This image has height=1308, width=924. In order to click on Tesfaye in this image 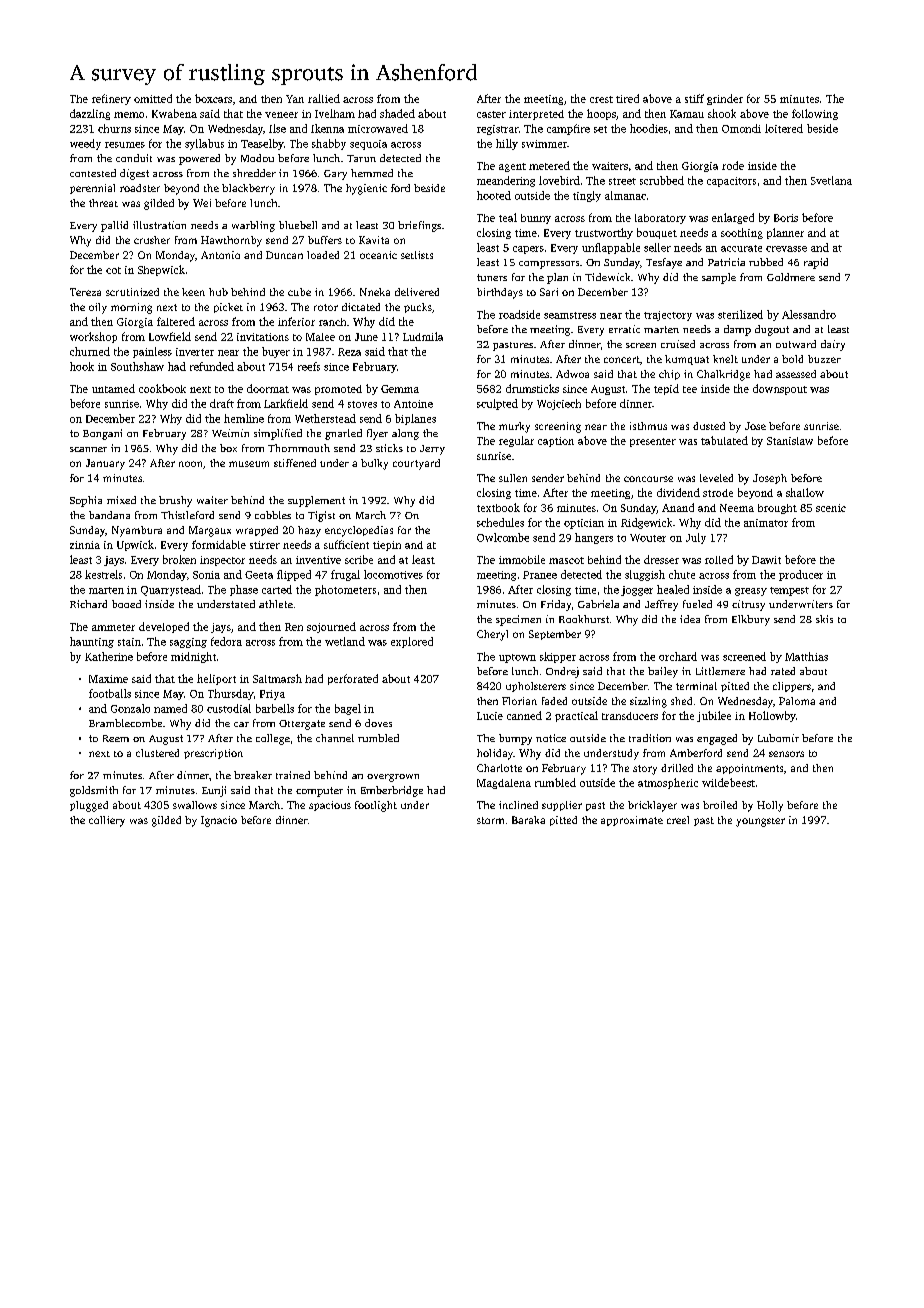, I will do `click(664, 263)`.
